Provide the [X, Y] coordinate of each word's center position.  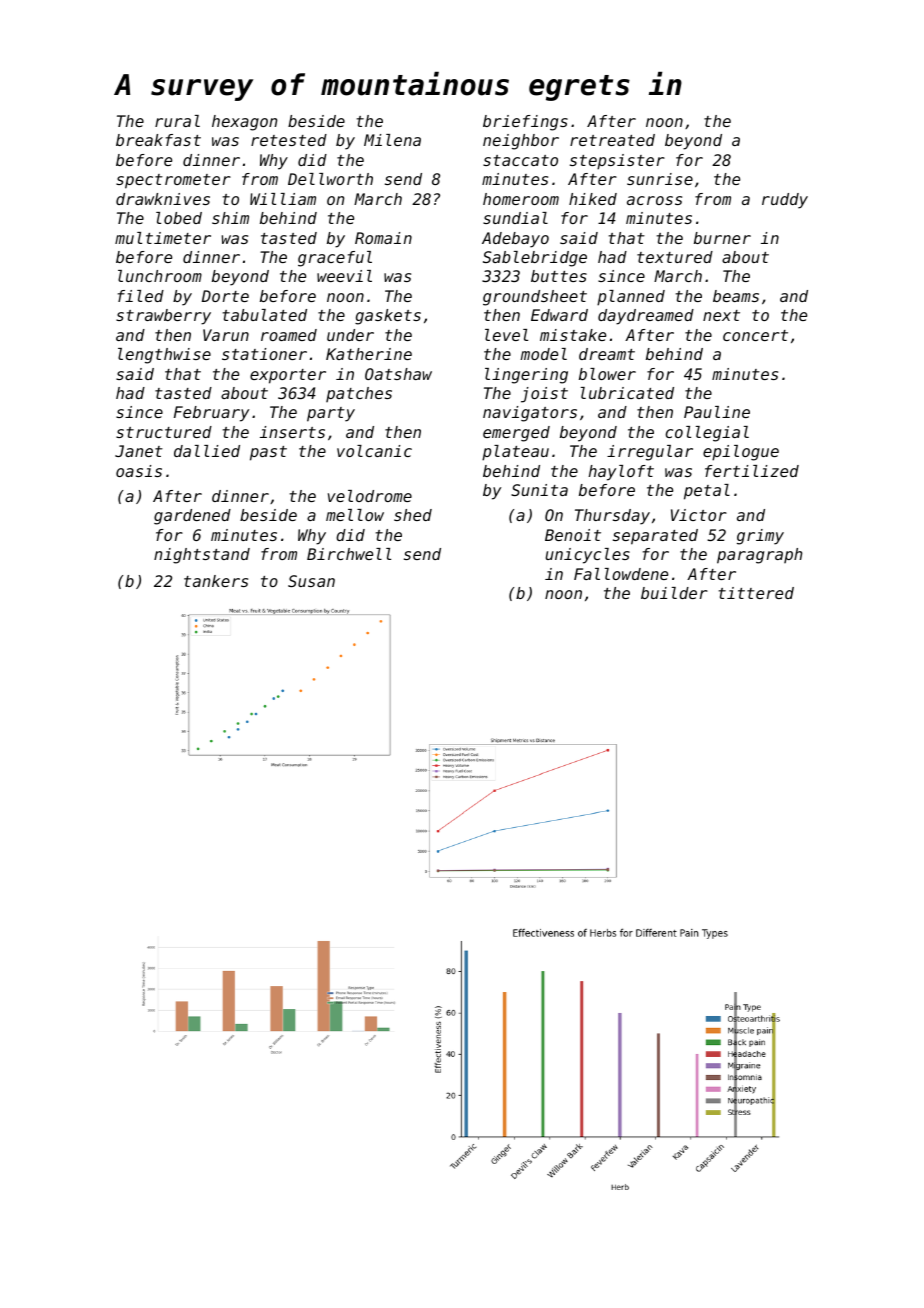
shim [230, 218]
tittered [756, 593]
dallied [207, 451]
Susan [311, 581]
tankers [216, 581]
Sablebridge [535, 259]
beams [736, 296]
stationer [264, 354]
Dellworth [330, 179]
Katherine [369, 354]
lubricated [627, 393]
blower [607, 374]
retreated [612, 140]
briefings [525, 123]
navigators [530, 414]
